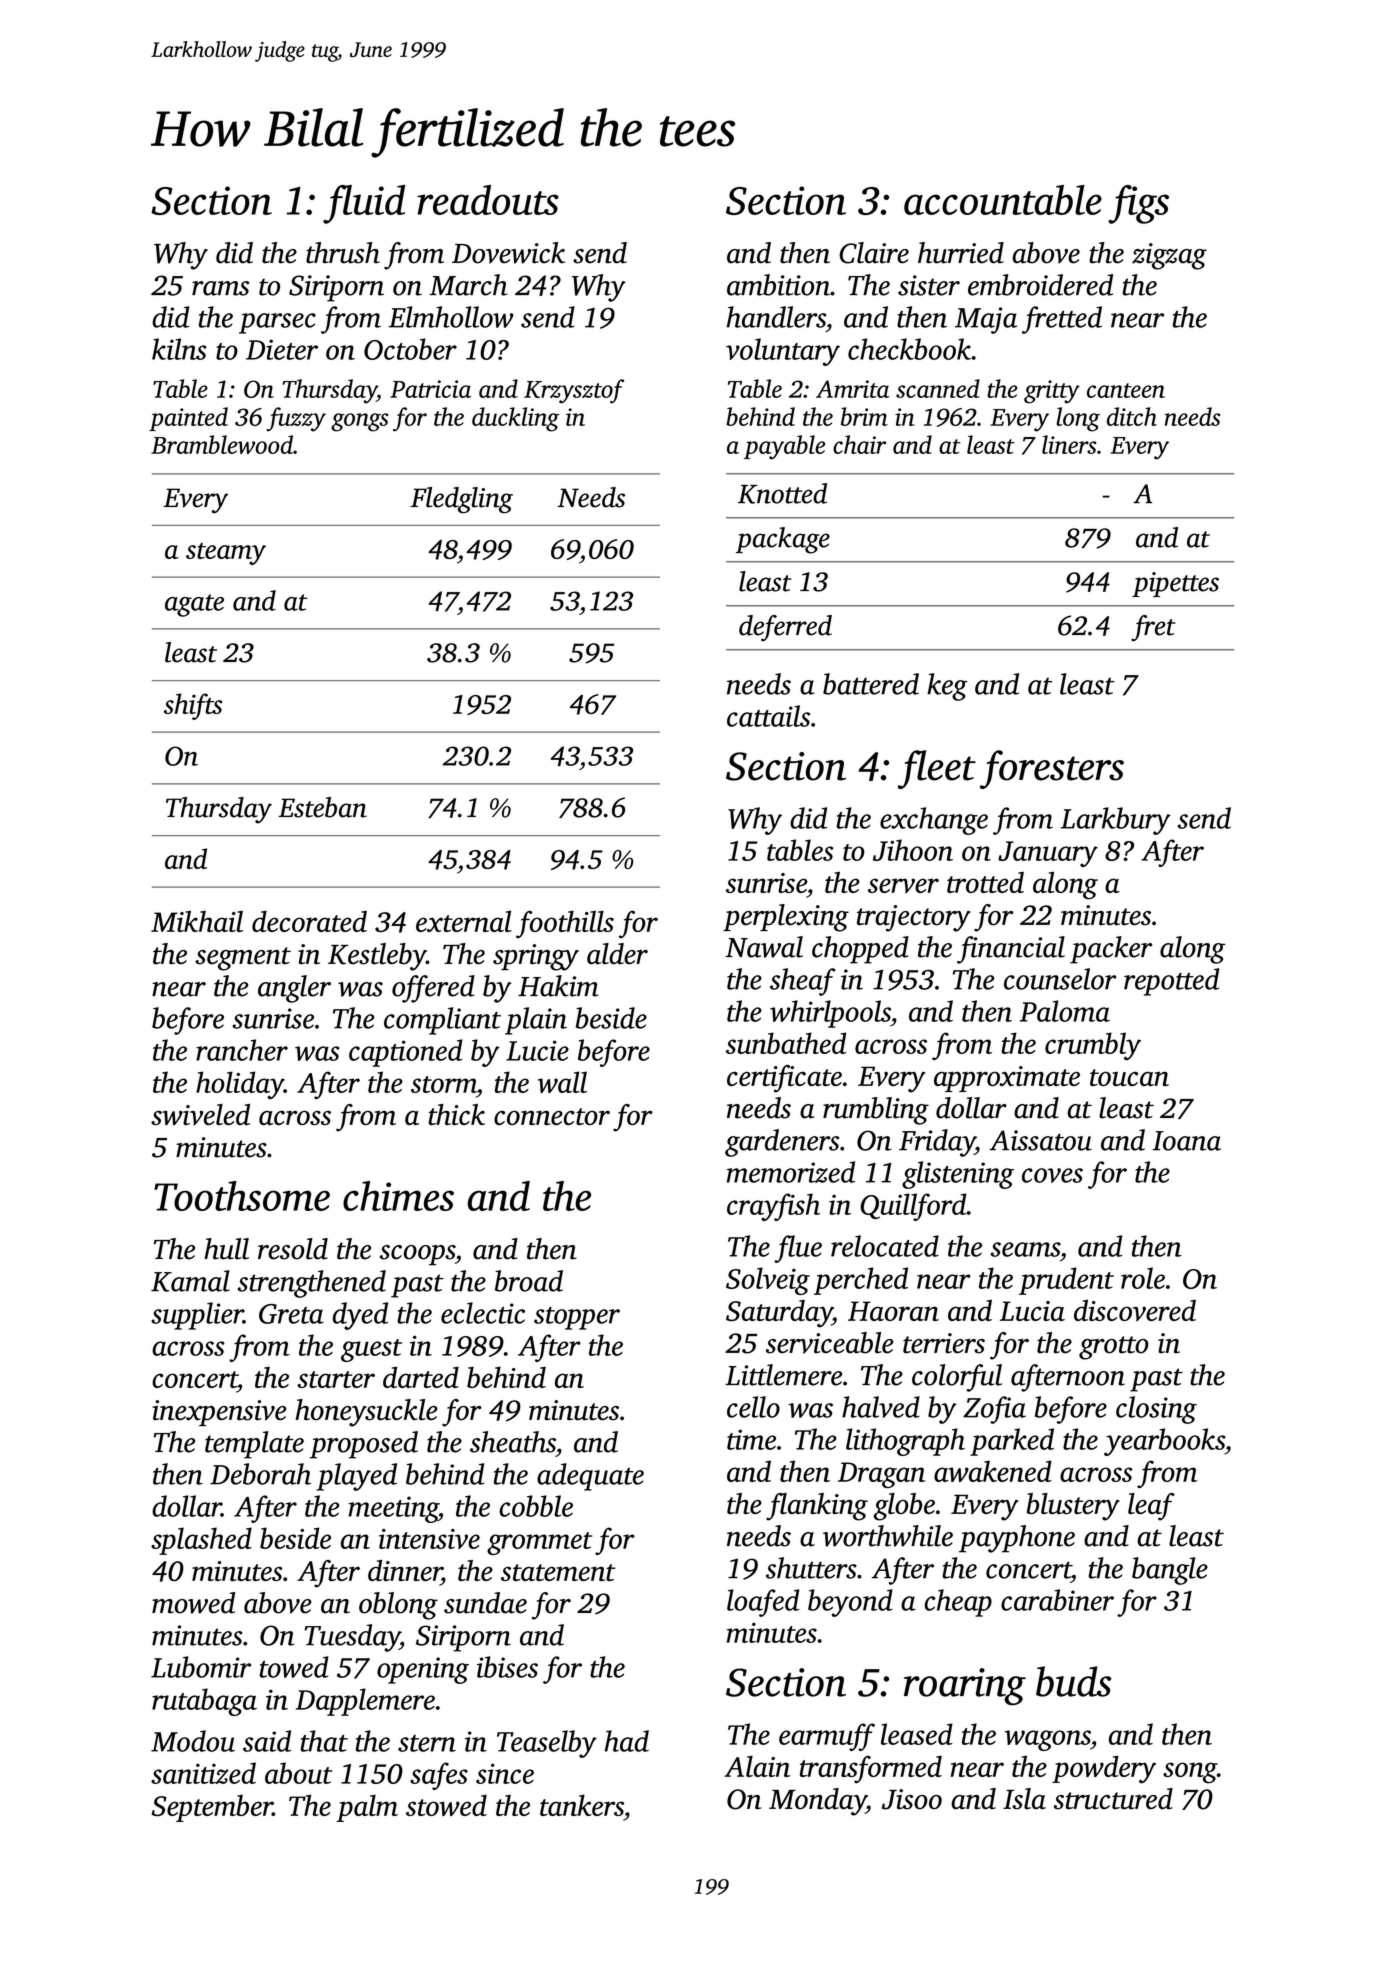 The height and width of the document is (1969, 1386). What do you see at coordinates (961, 253) in the document?
I see `hurried` at bounding box center [961, 253].
